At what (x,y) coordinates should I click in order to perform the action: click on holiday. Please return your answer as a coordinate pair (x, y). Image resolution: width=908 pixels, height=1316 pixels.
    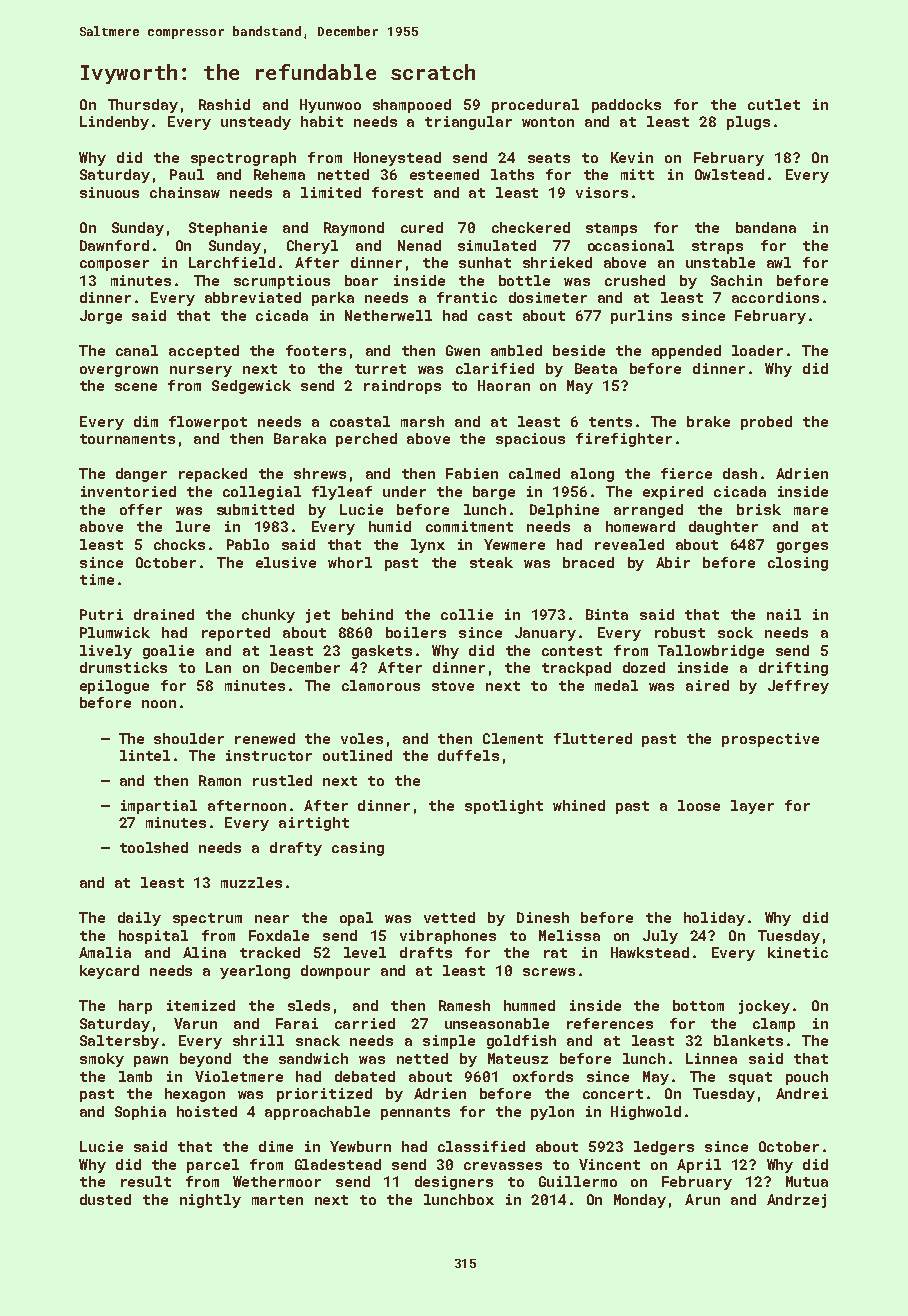
    Looking at the image, I should click on (714, 919).
